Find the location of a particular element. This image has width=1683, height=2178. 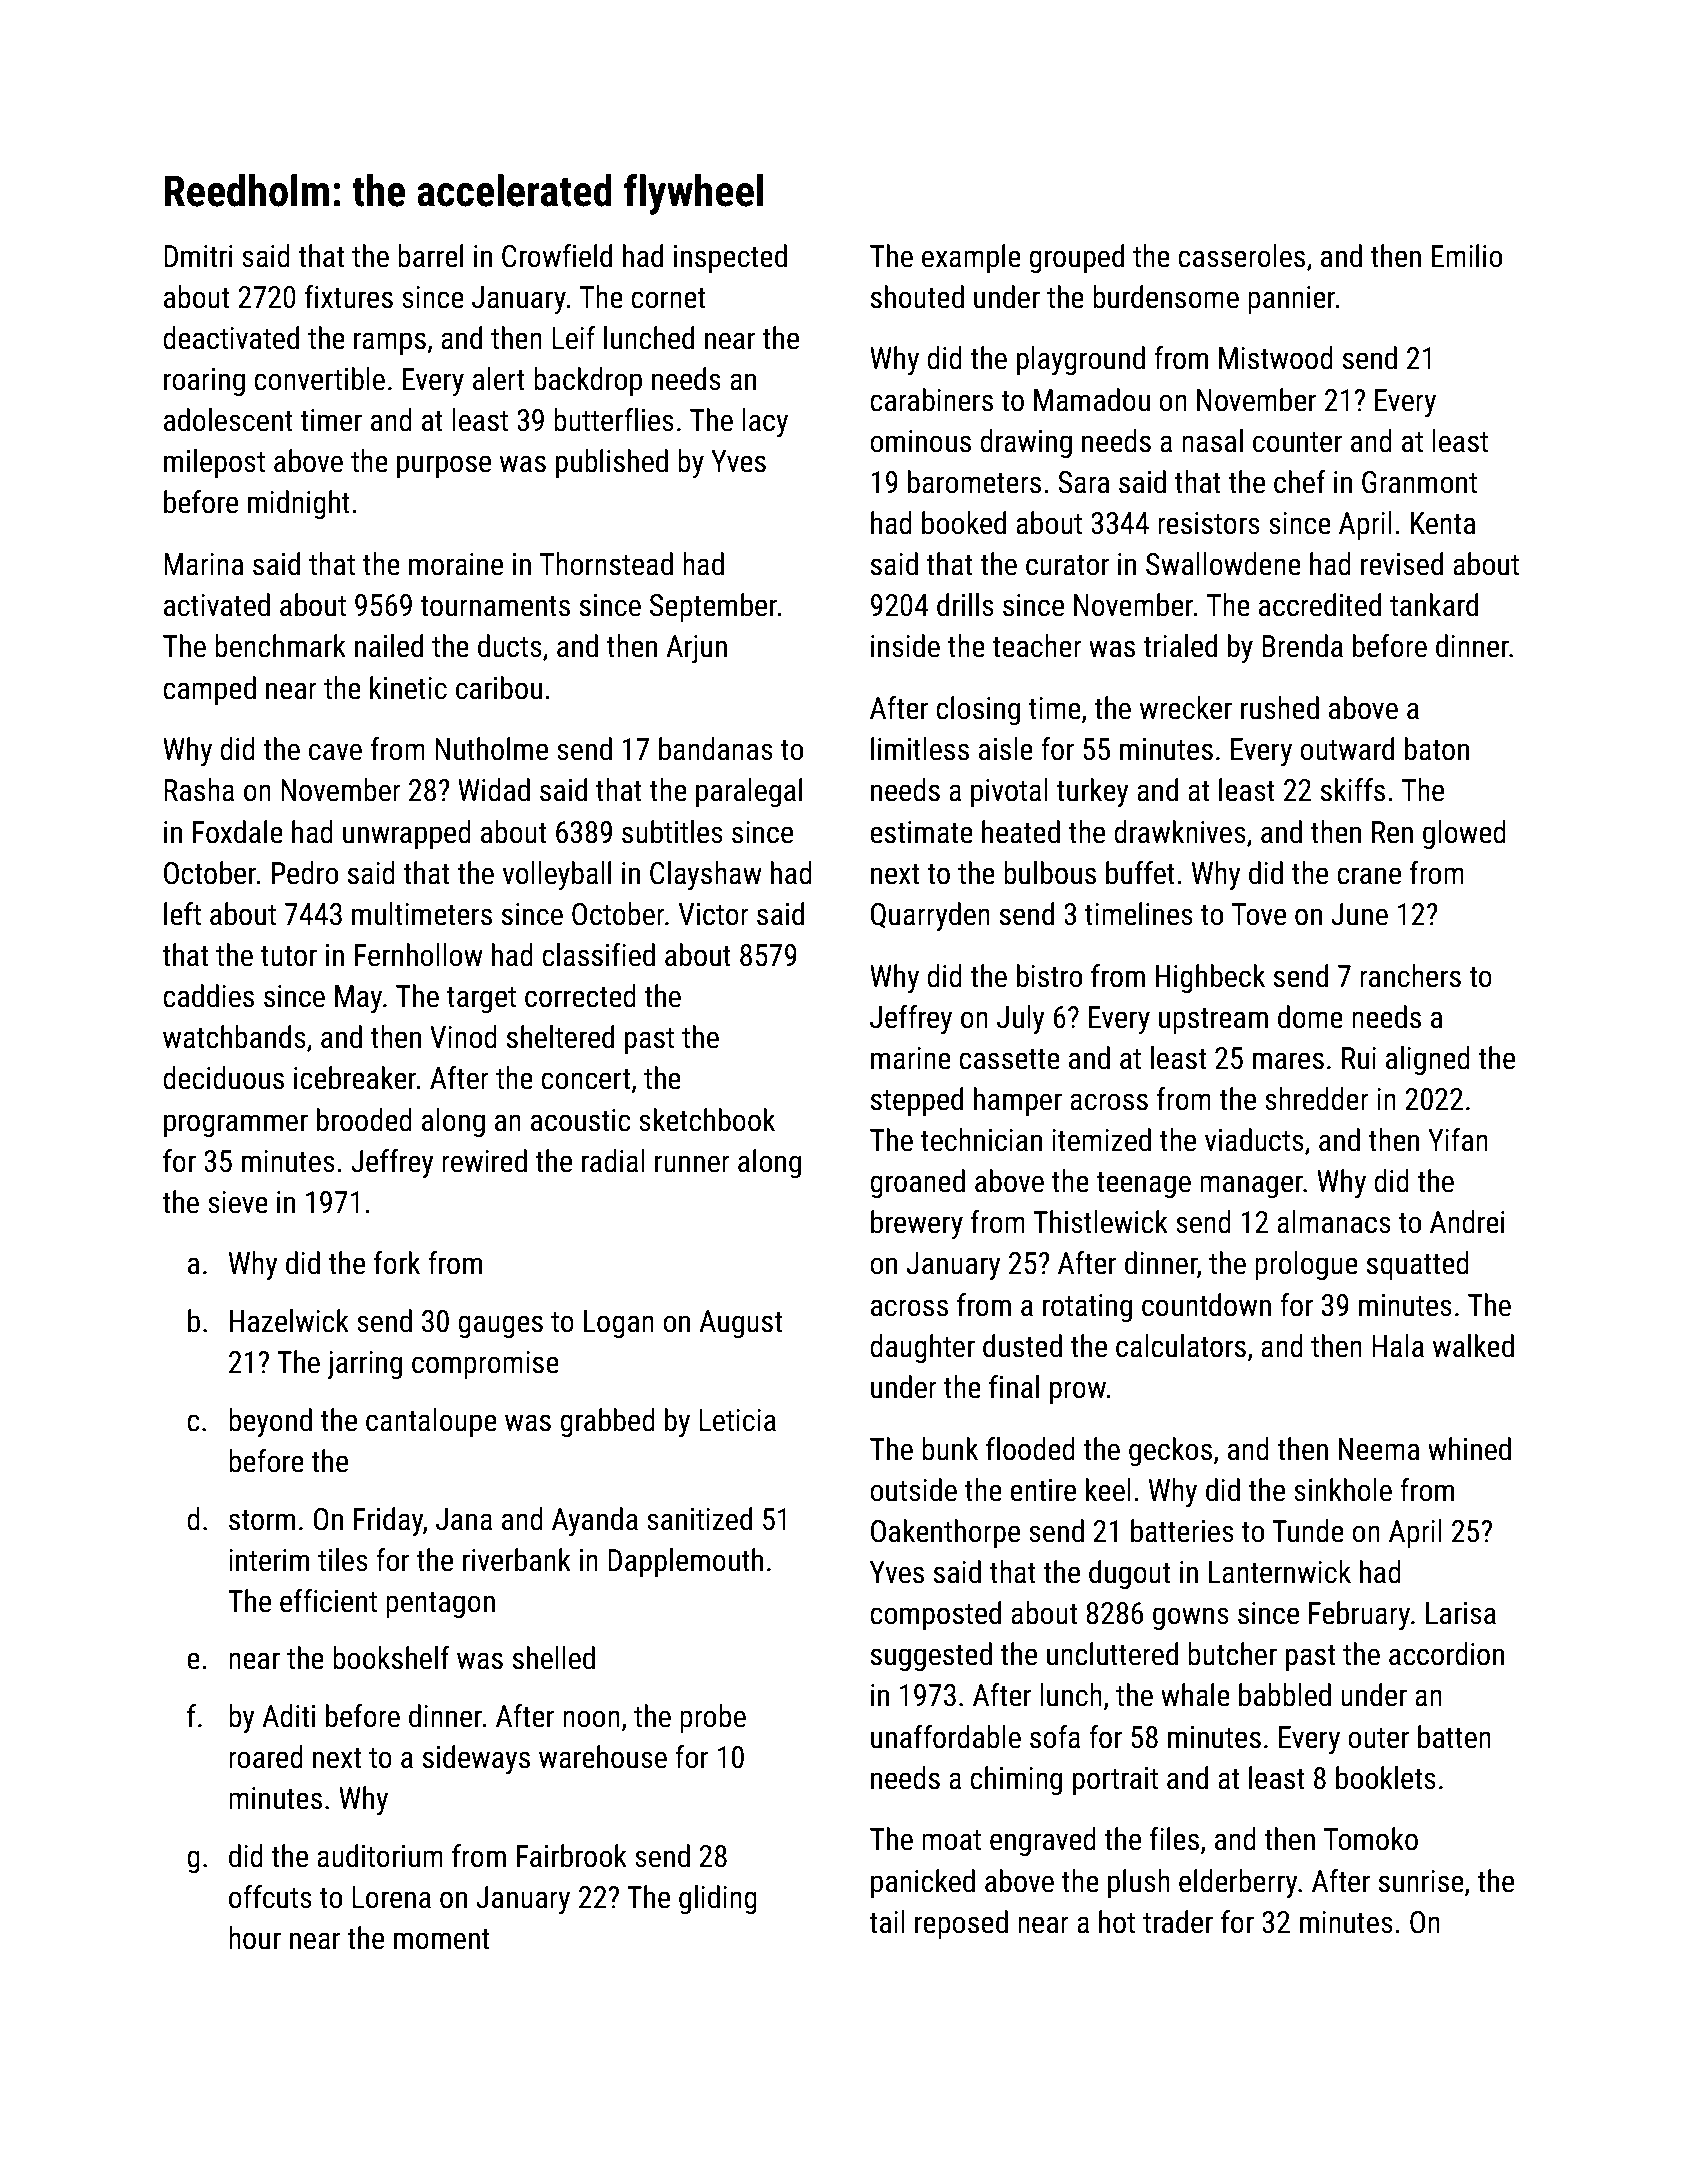

cave is located at coordinates (335, 752).
